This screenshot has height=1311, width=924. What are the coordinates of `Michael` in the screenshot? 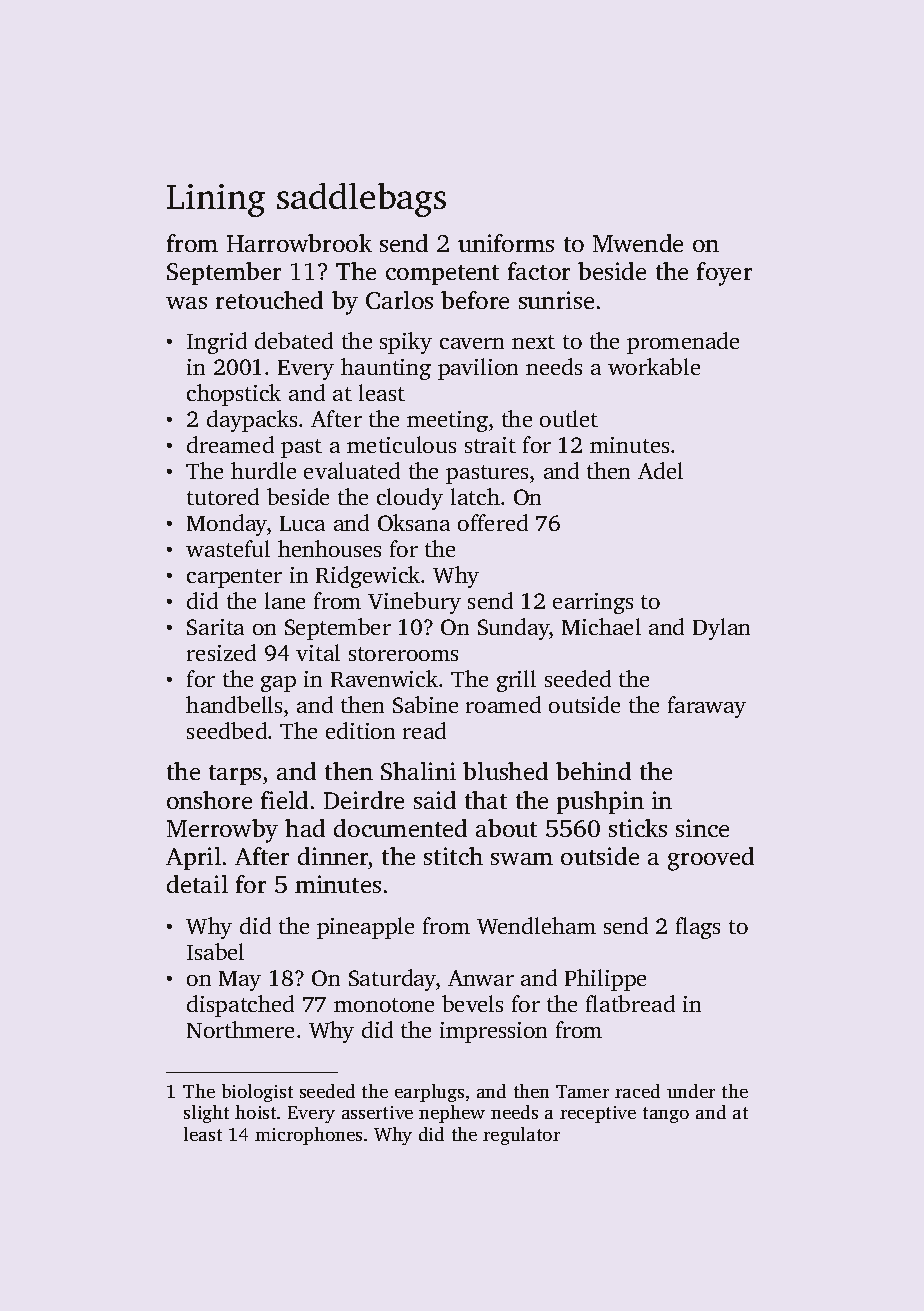 It's located at (601, 626).
